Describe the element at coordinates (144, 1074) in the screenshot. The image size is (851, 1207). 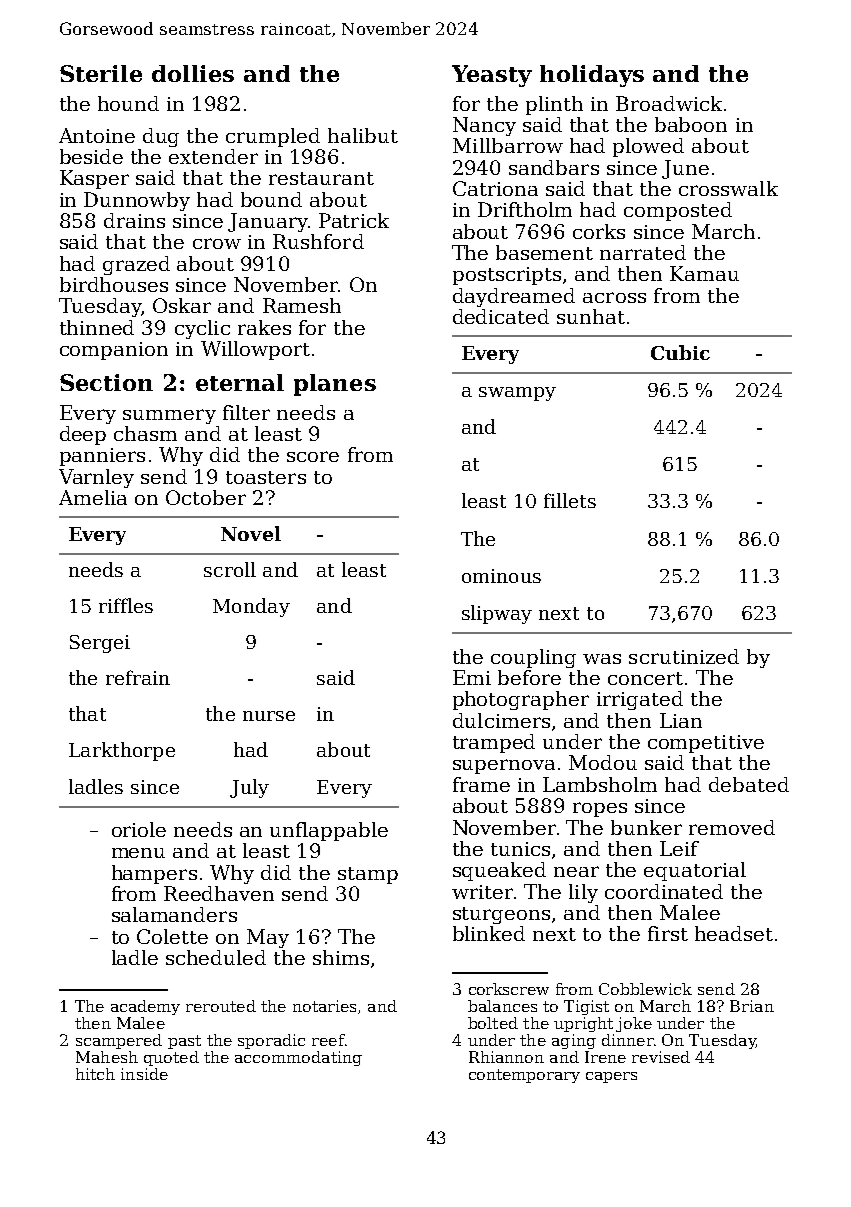
I see `inside` at that location.
